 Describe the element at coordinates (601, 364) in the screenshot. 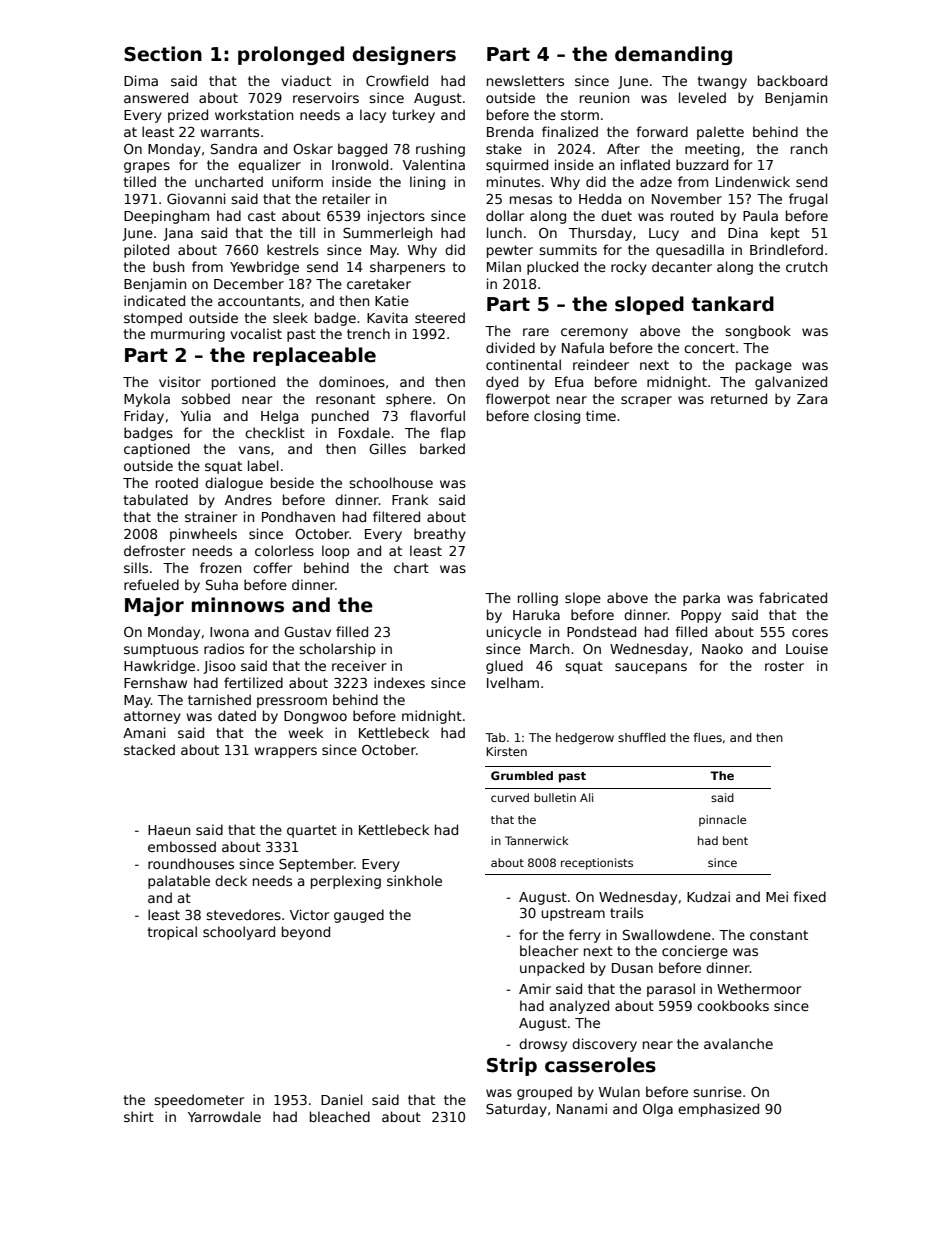

I see `reindeer` at that location.
